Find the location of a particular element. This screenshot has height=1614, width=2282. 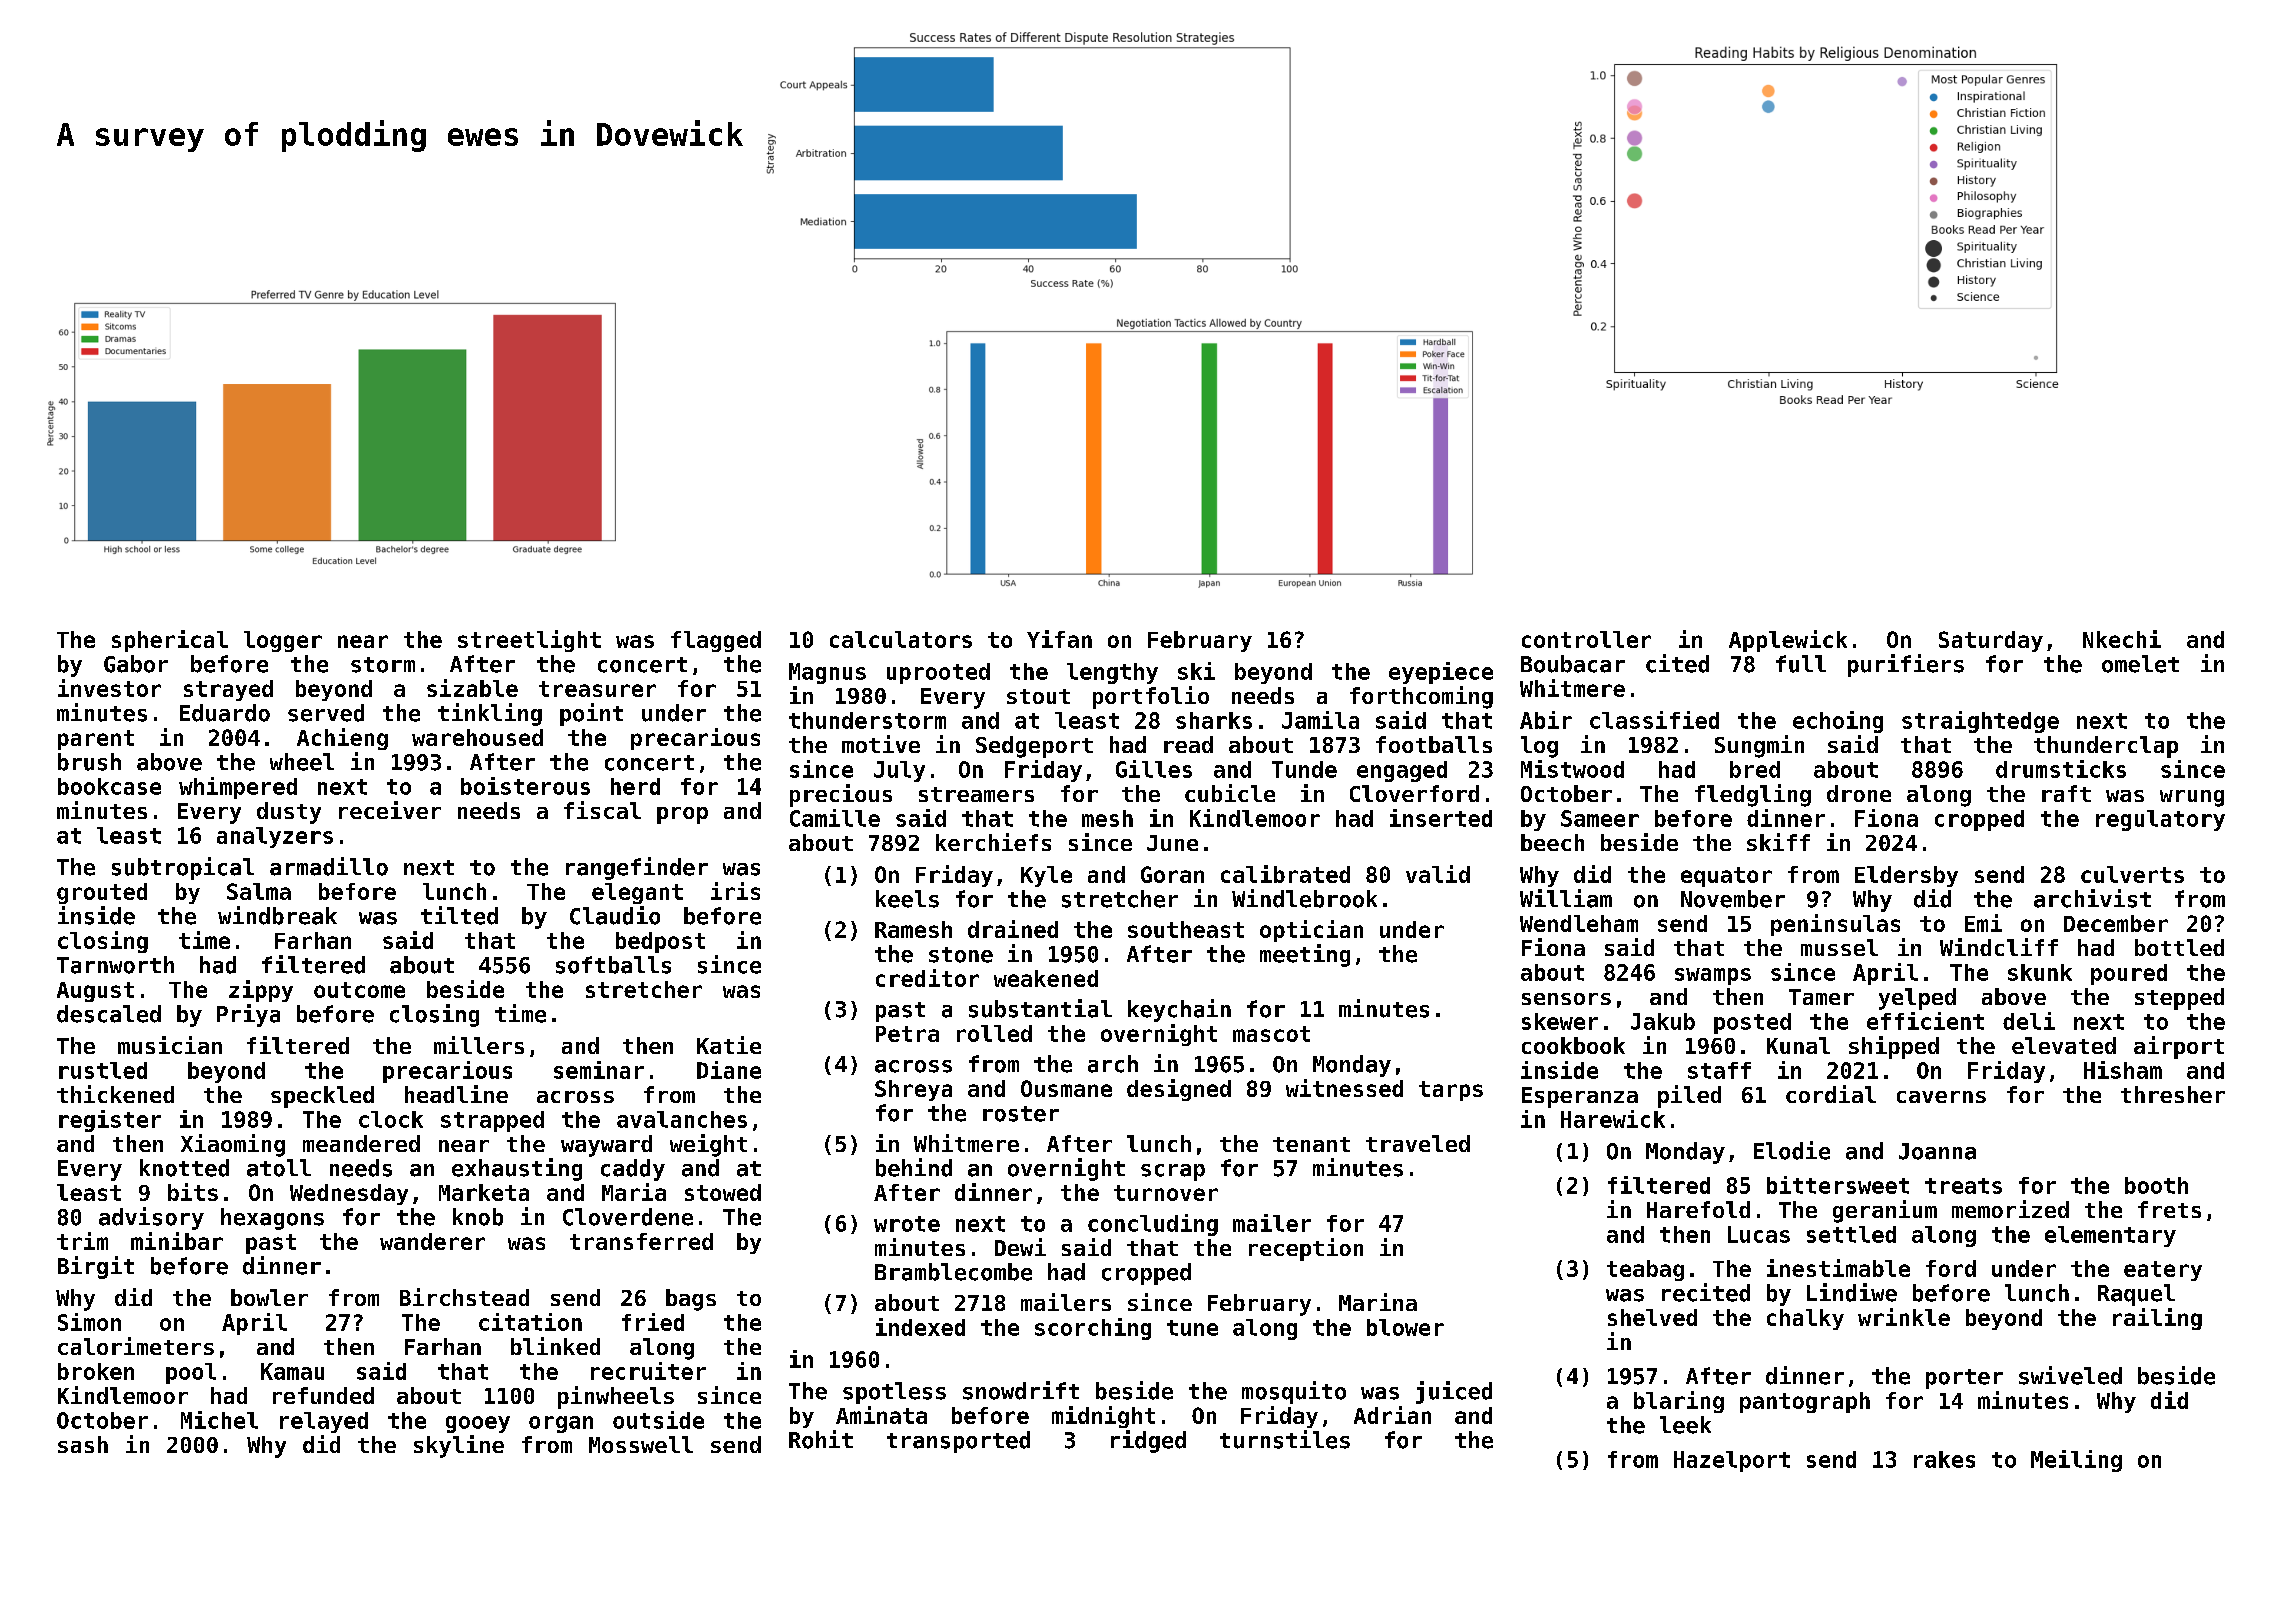

booth is located at coordinates (2156, 1185).
